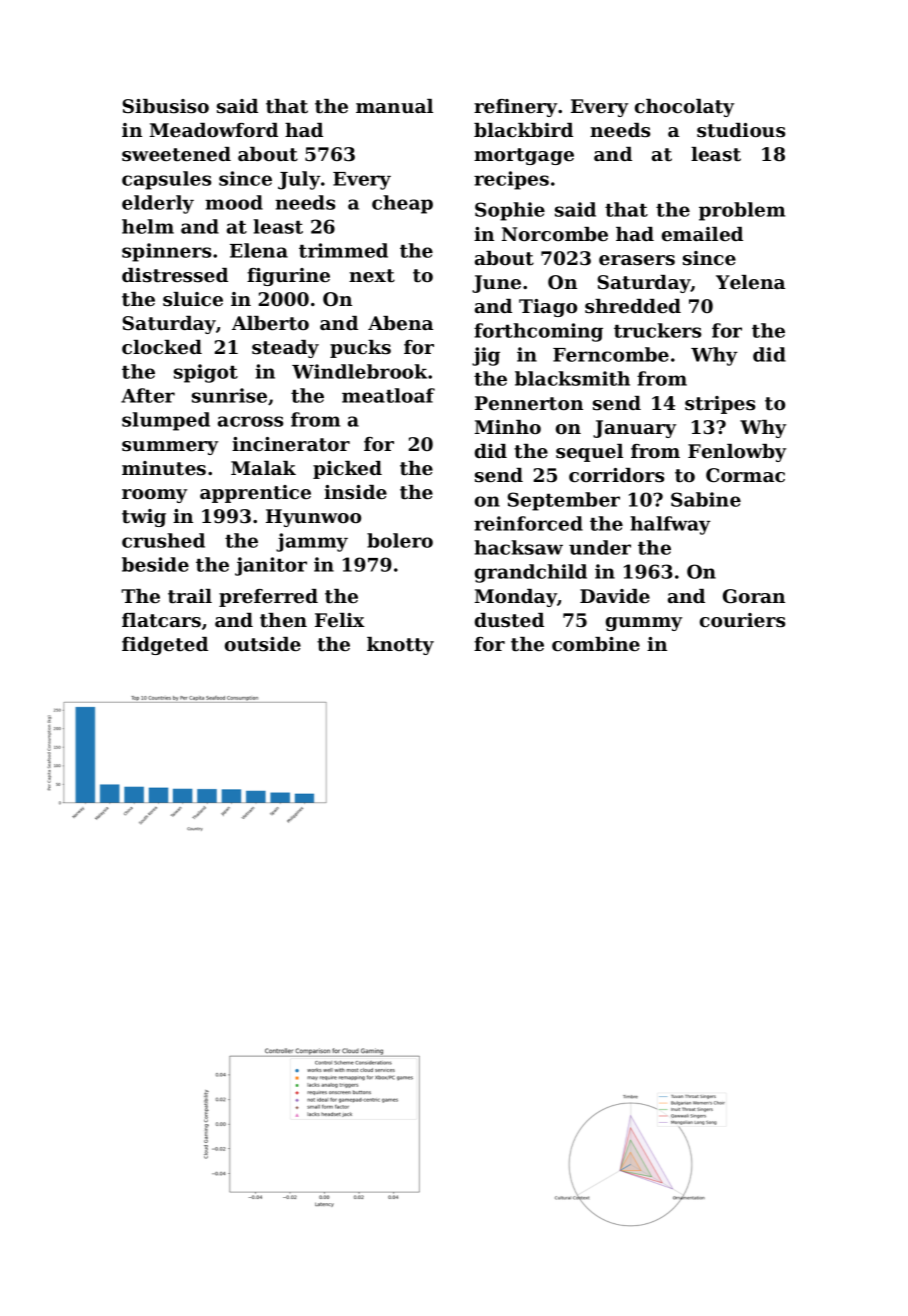  I want to click on manual, so click(394, 106).
